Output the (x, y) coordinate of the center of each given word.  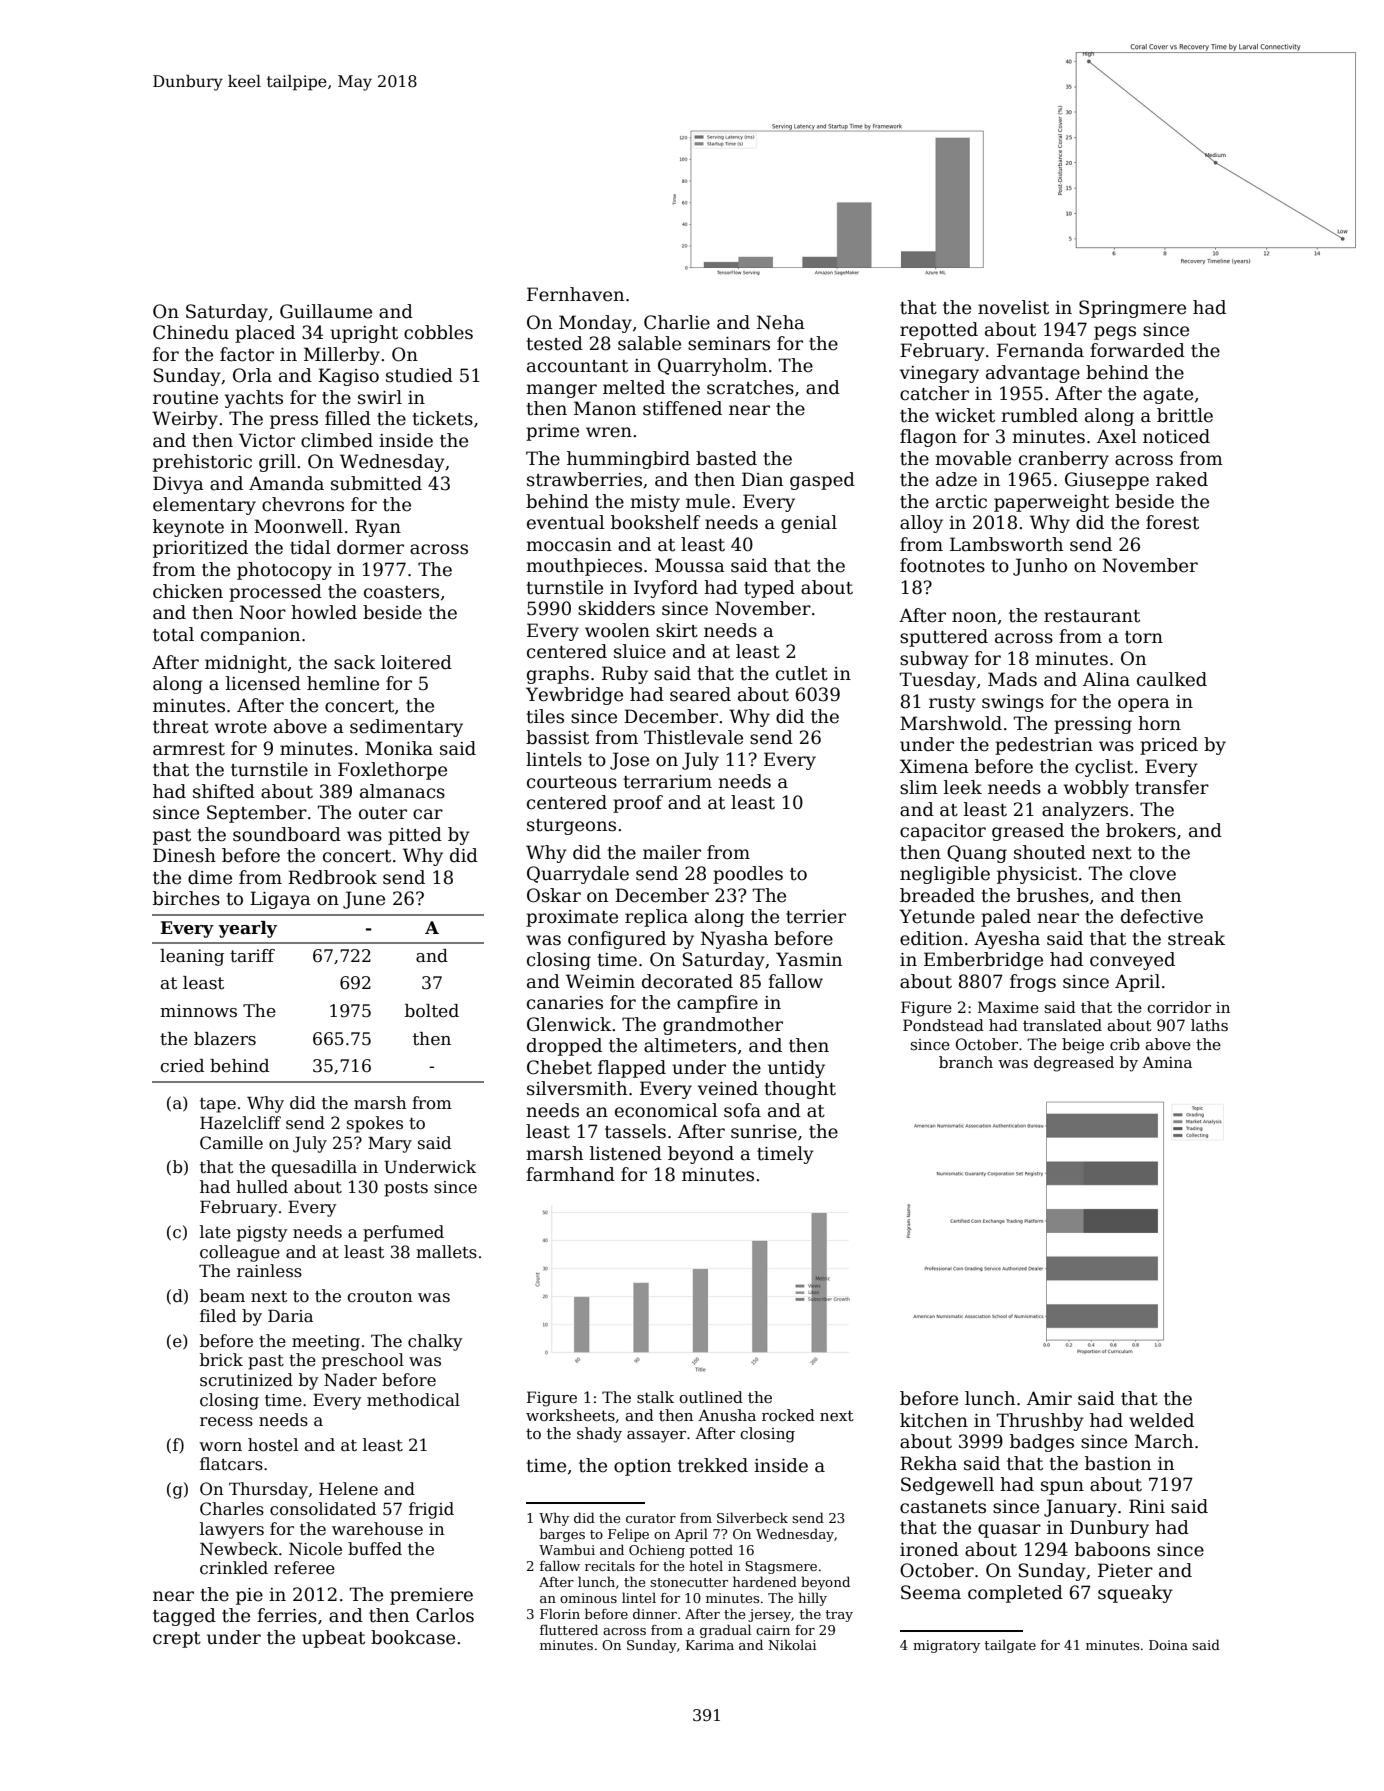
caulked (1172, 679)
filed (218, 1316)
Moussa (690, 565)
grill (277, 463)
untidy (796, 1069)
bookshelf (655, 522)
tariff (252, 956)
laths (1209, 1025)
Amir (1049, 1398)
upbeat (333, 1639)
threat (181, 726)
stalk (655, 1397)
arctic (961, 502)
